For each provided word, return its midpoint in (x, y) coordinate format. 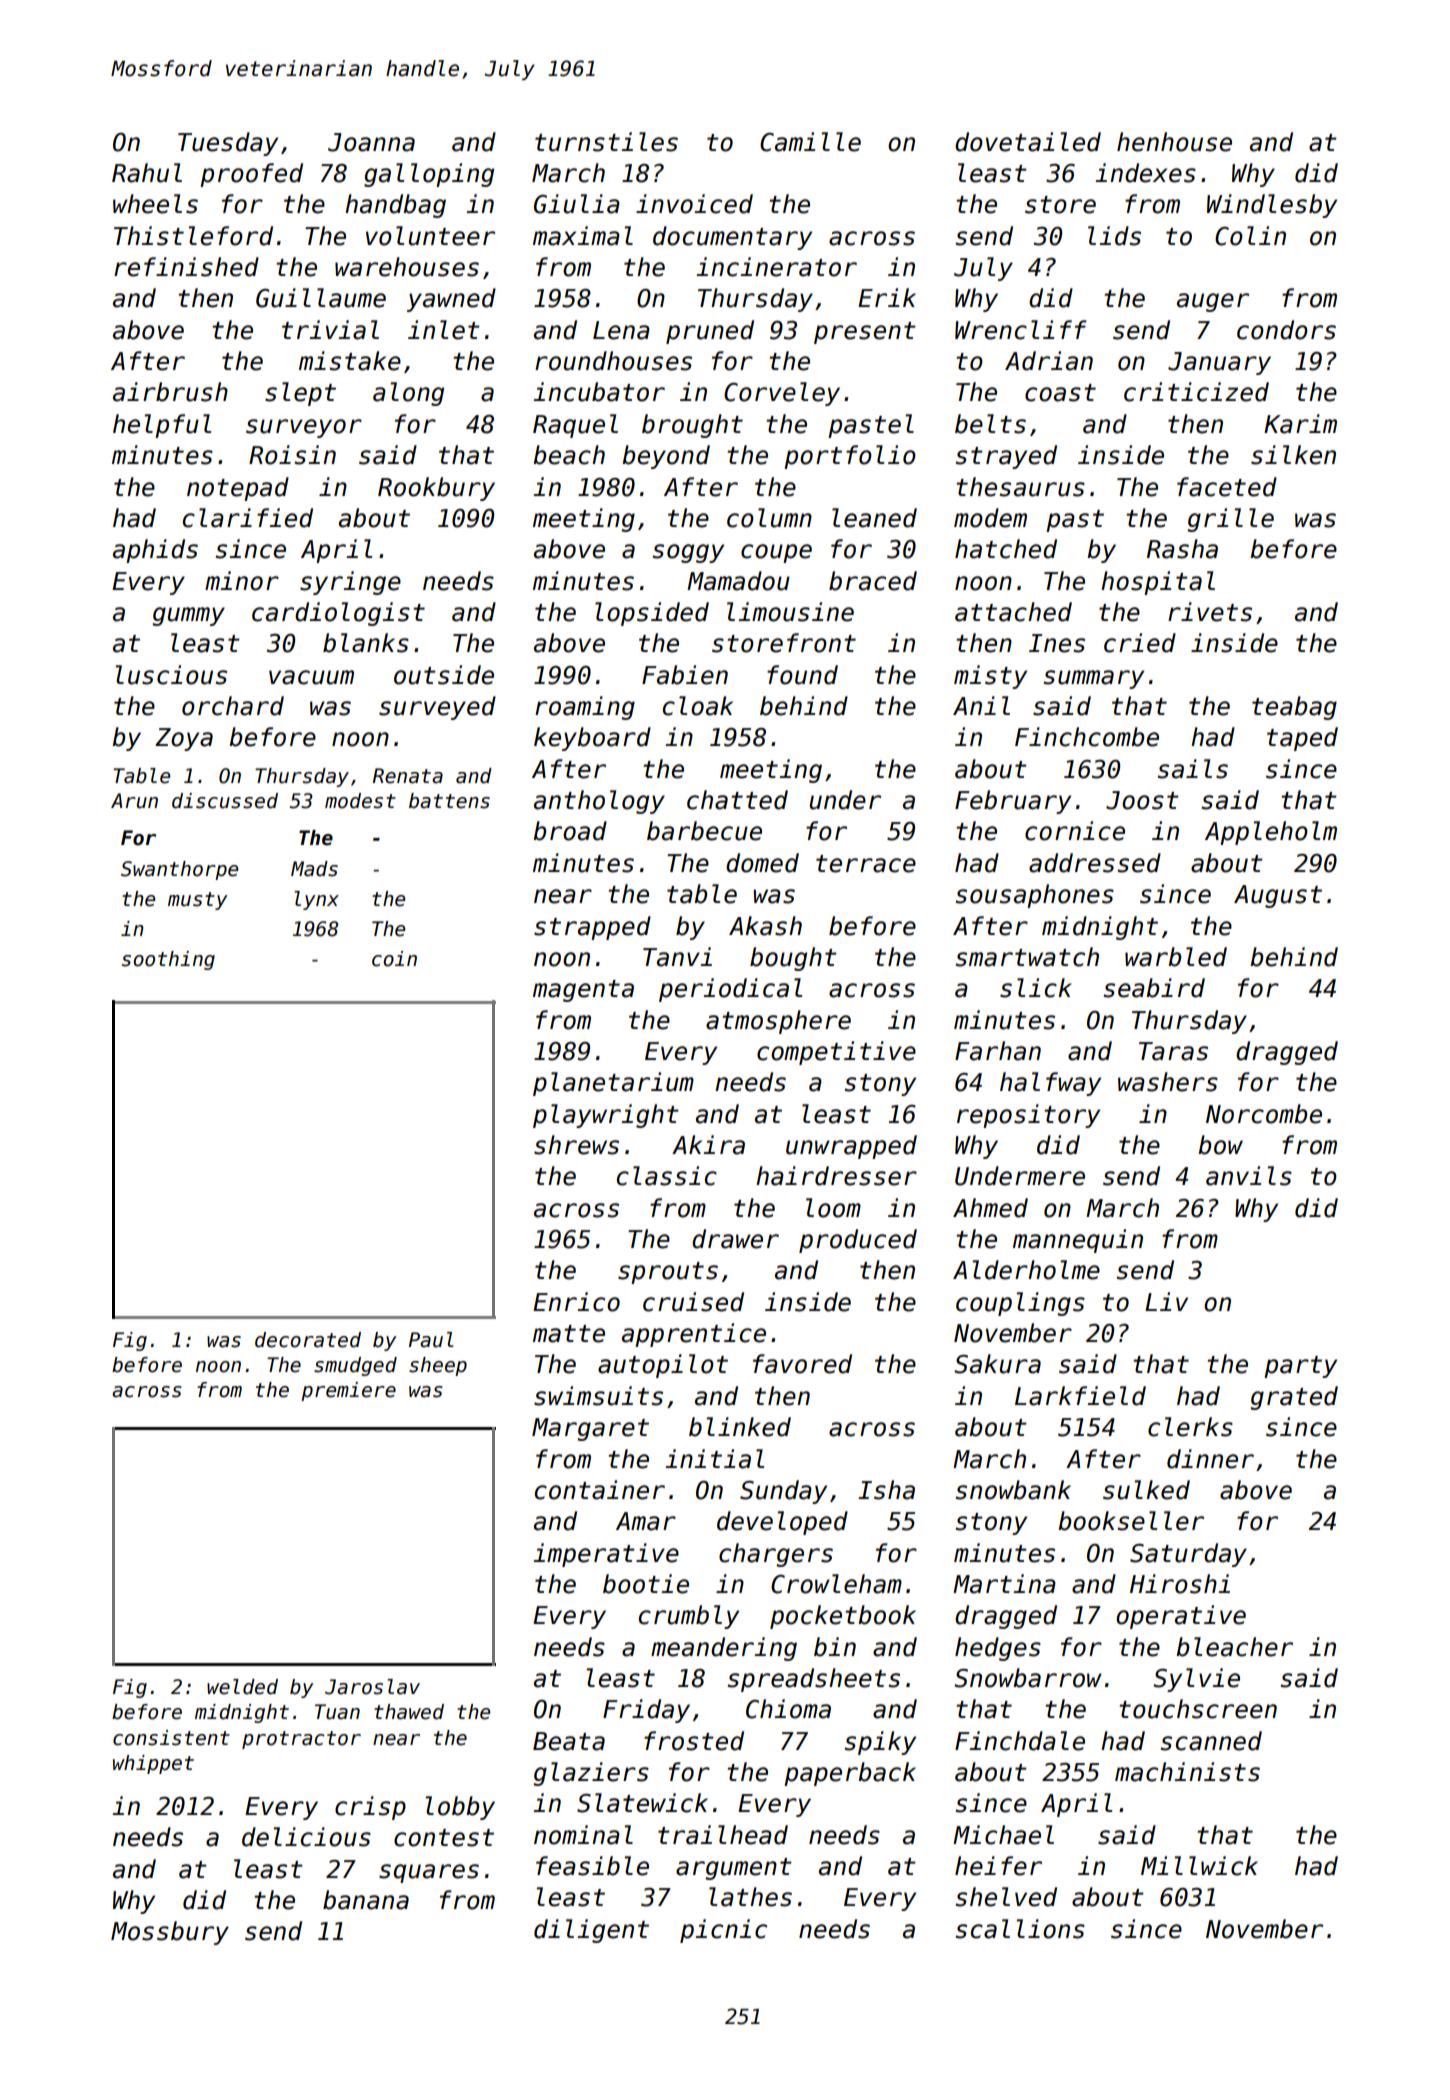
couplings (1020, 1304)
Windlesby (1272, 206)
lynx (316, 900)
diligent (591, 1931)
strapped (592, 928)
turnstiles (606, 142)
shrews (576, 1145)
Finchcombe (1087, 737)
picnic (723, 1931)
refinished (186, 267)
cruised (693, 1302)
